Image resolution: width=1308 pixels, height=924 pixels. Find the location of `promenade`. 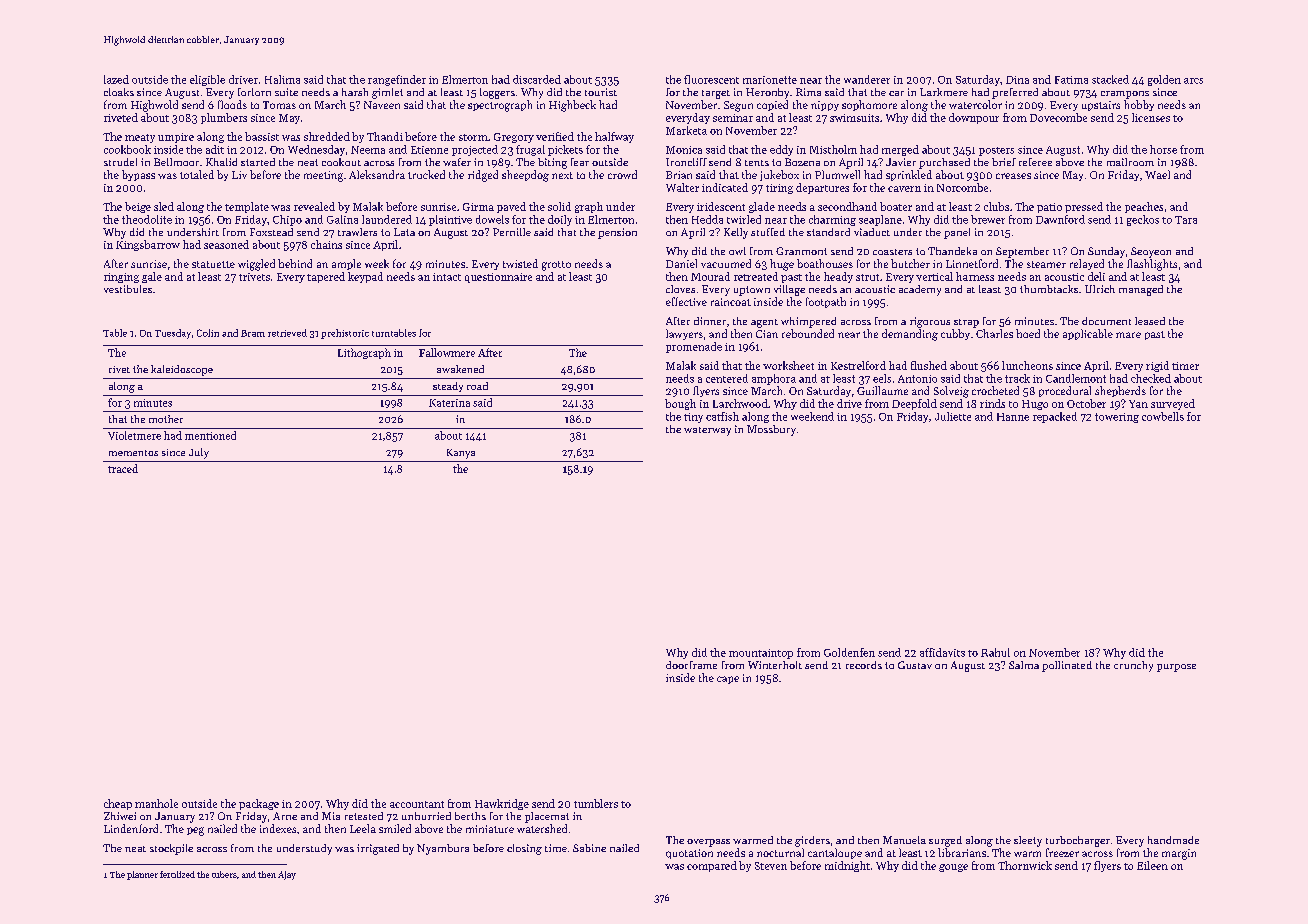

promenade is located at coordinates (694, 347).
